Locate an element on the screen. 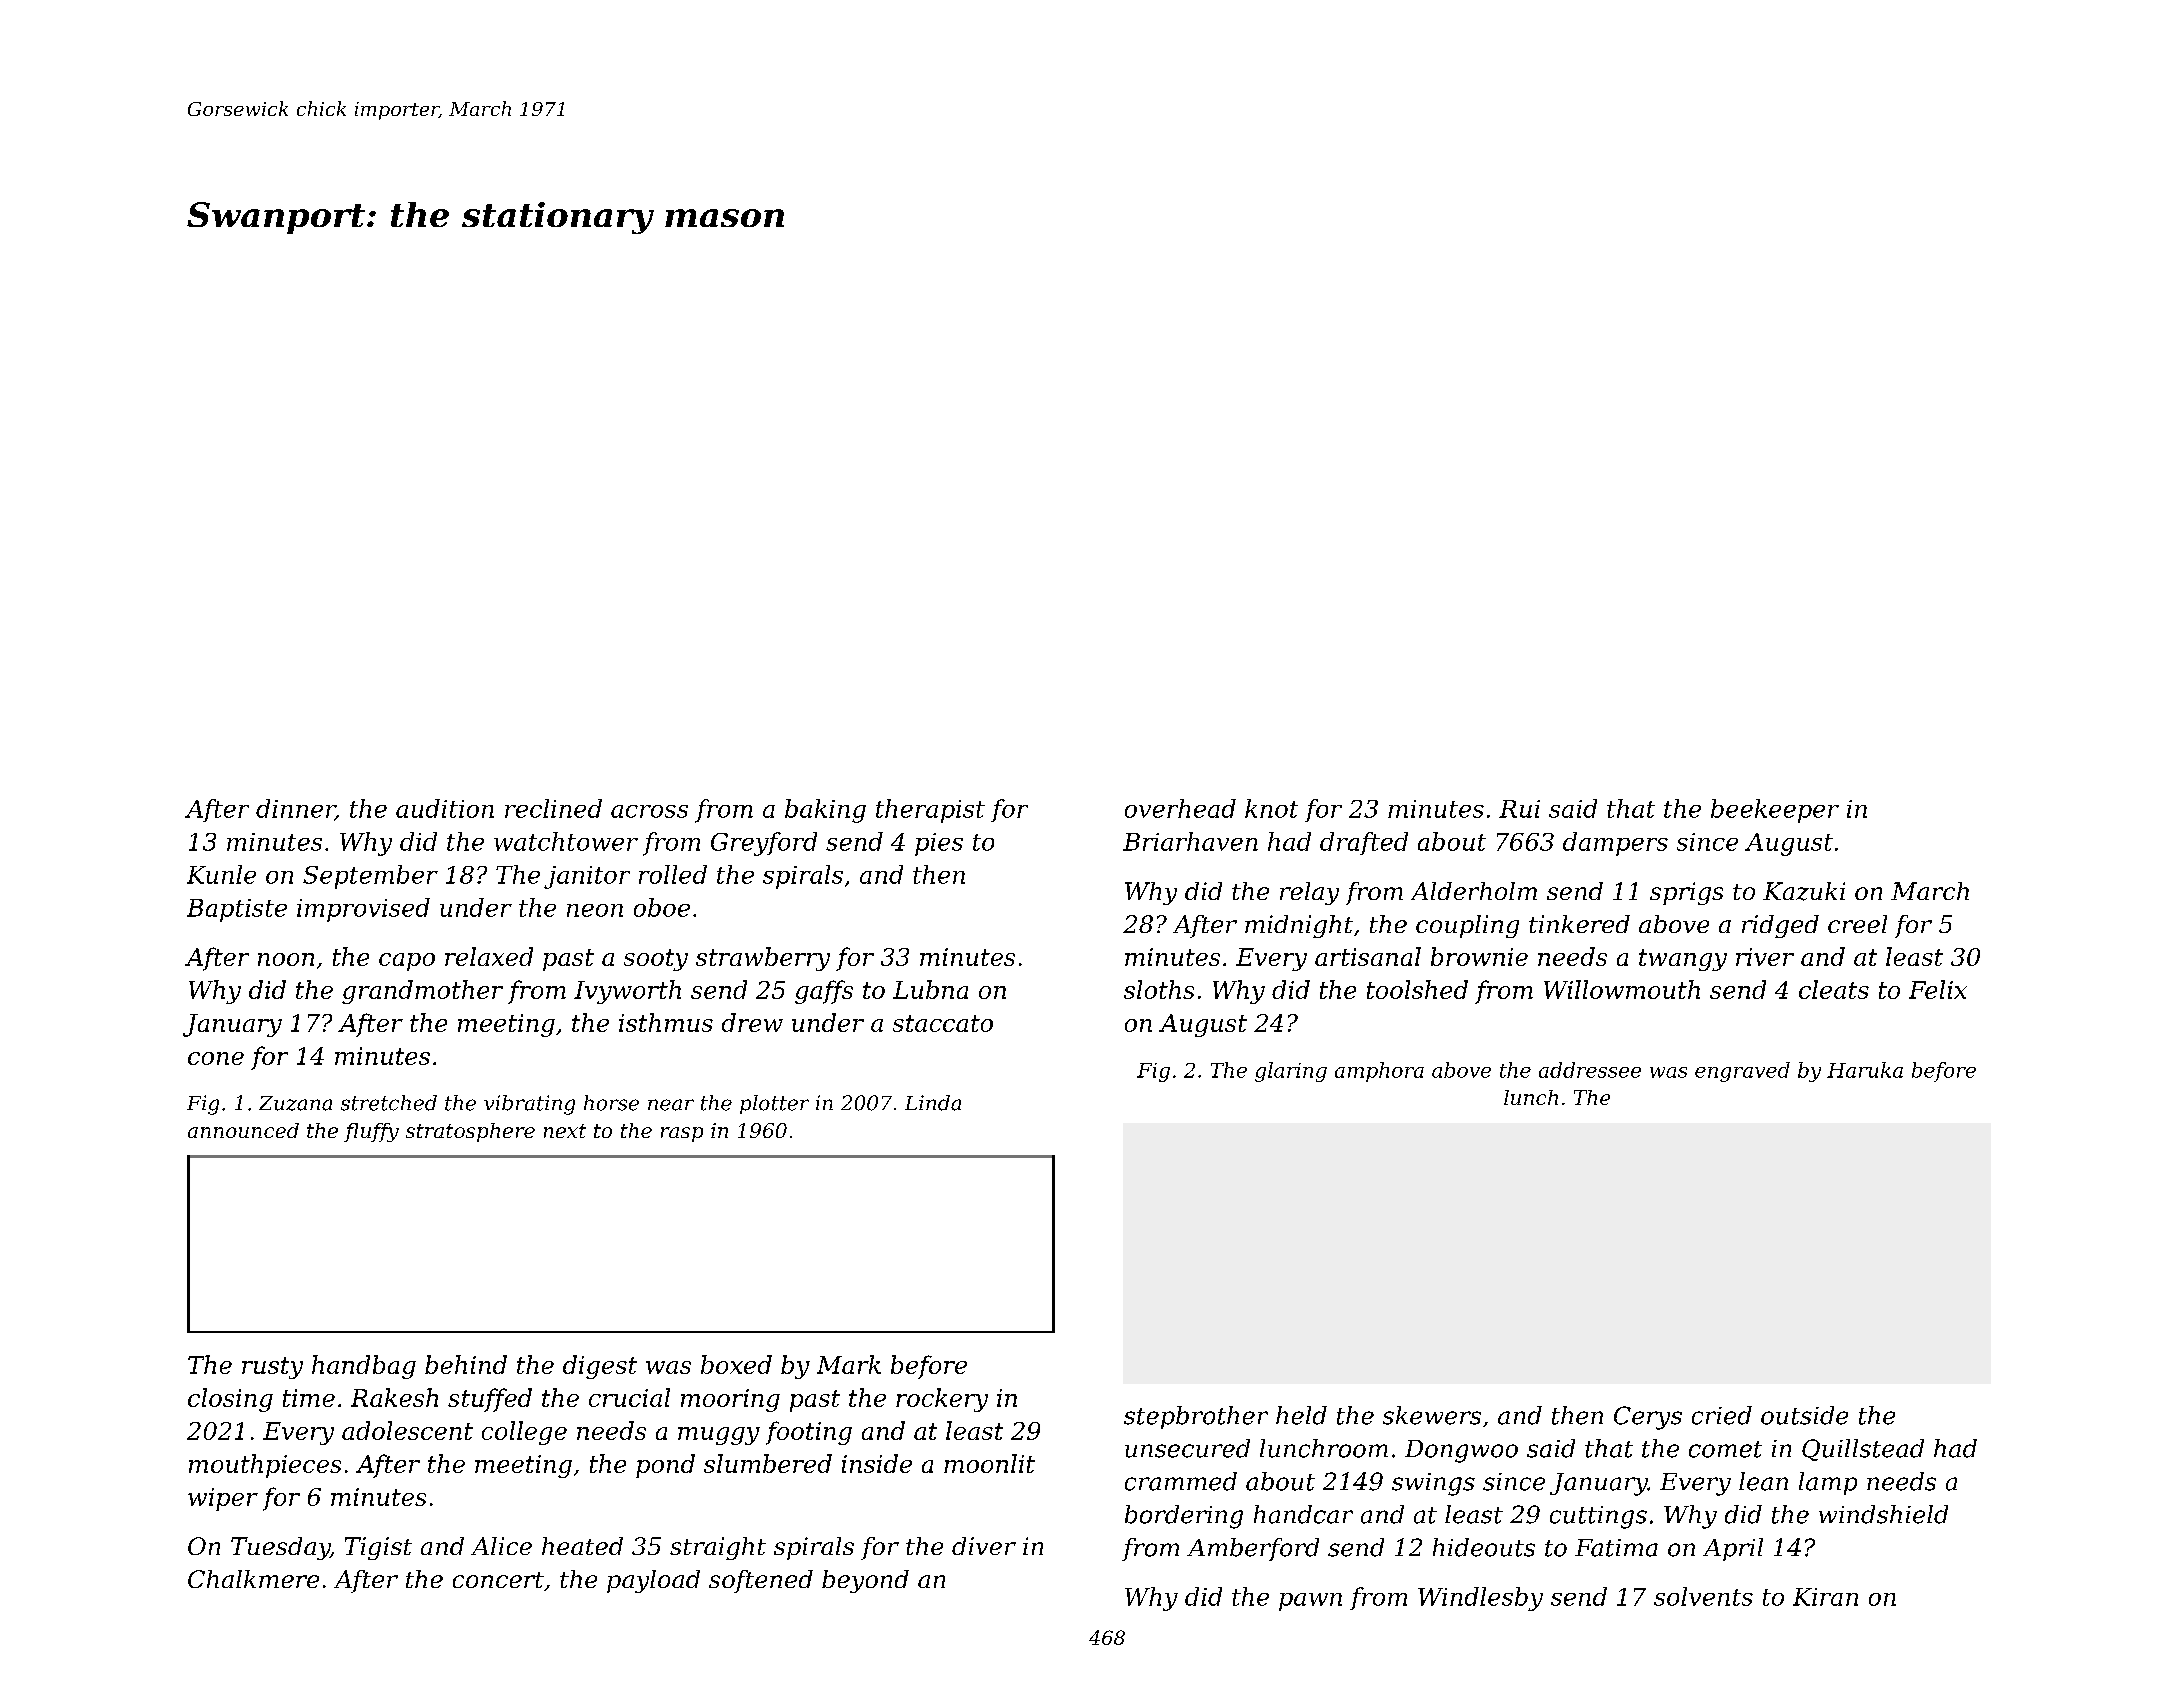  payload is located at coordinates (653, 1581).
